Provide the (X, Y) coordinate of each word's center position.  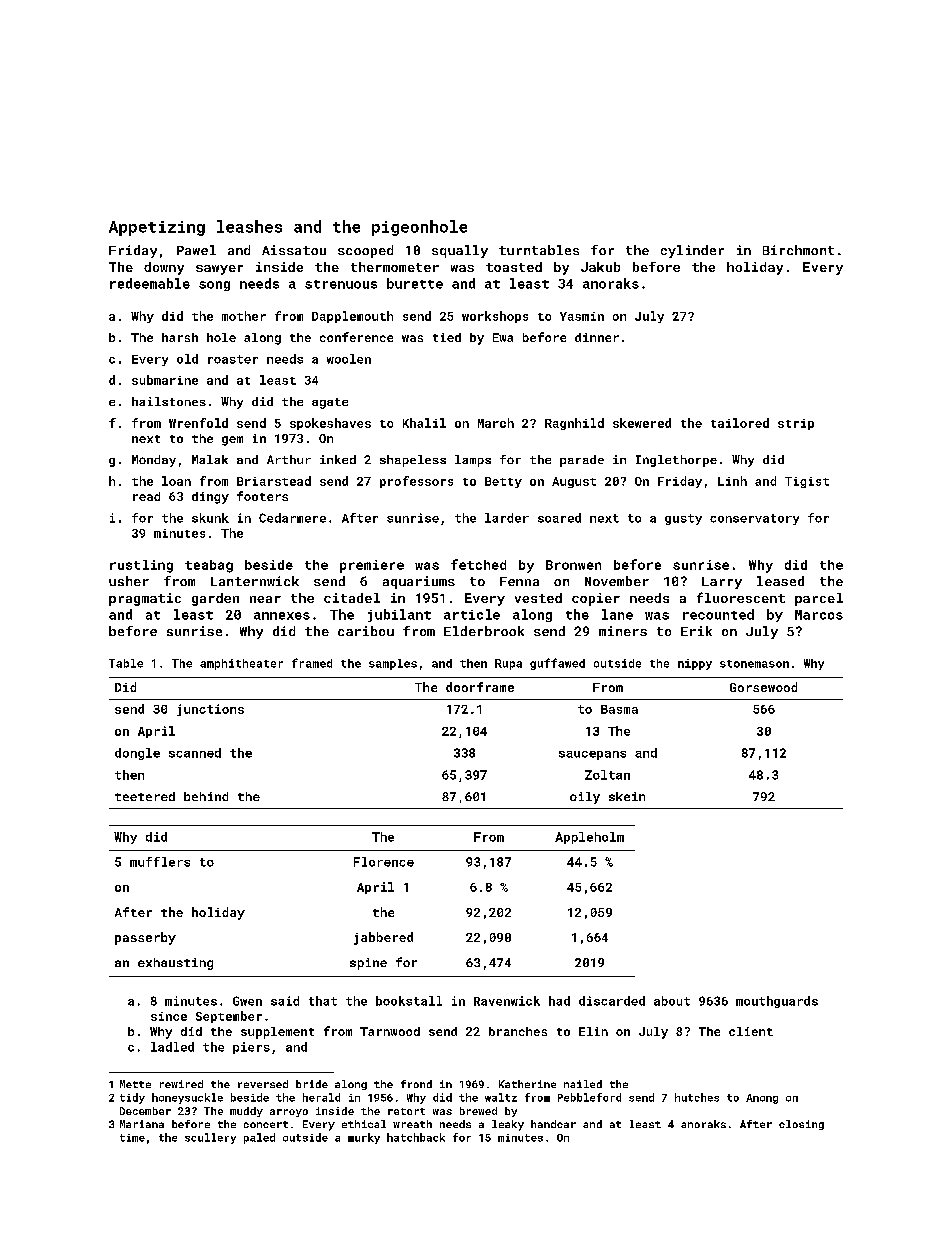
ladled (172, 1047)
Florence (384, 862)
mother (244, 316)
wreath (412, 1124)
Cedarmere (292, 518)
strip (796, 424)
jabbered (383, 938)
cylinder (692, 251)
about (672, 1001)
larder (507, 518)
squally (460, 251)
